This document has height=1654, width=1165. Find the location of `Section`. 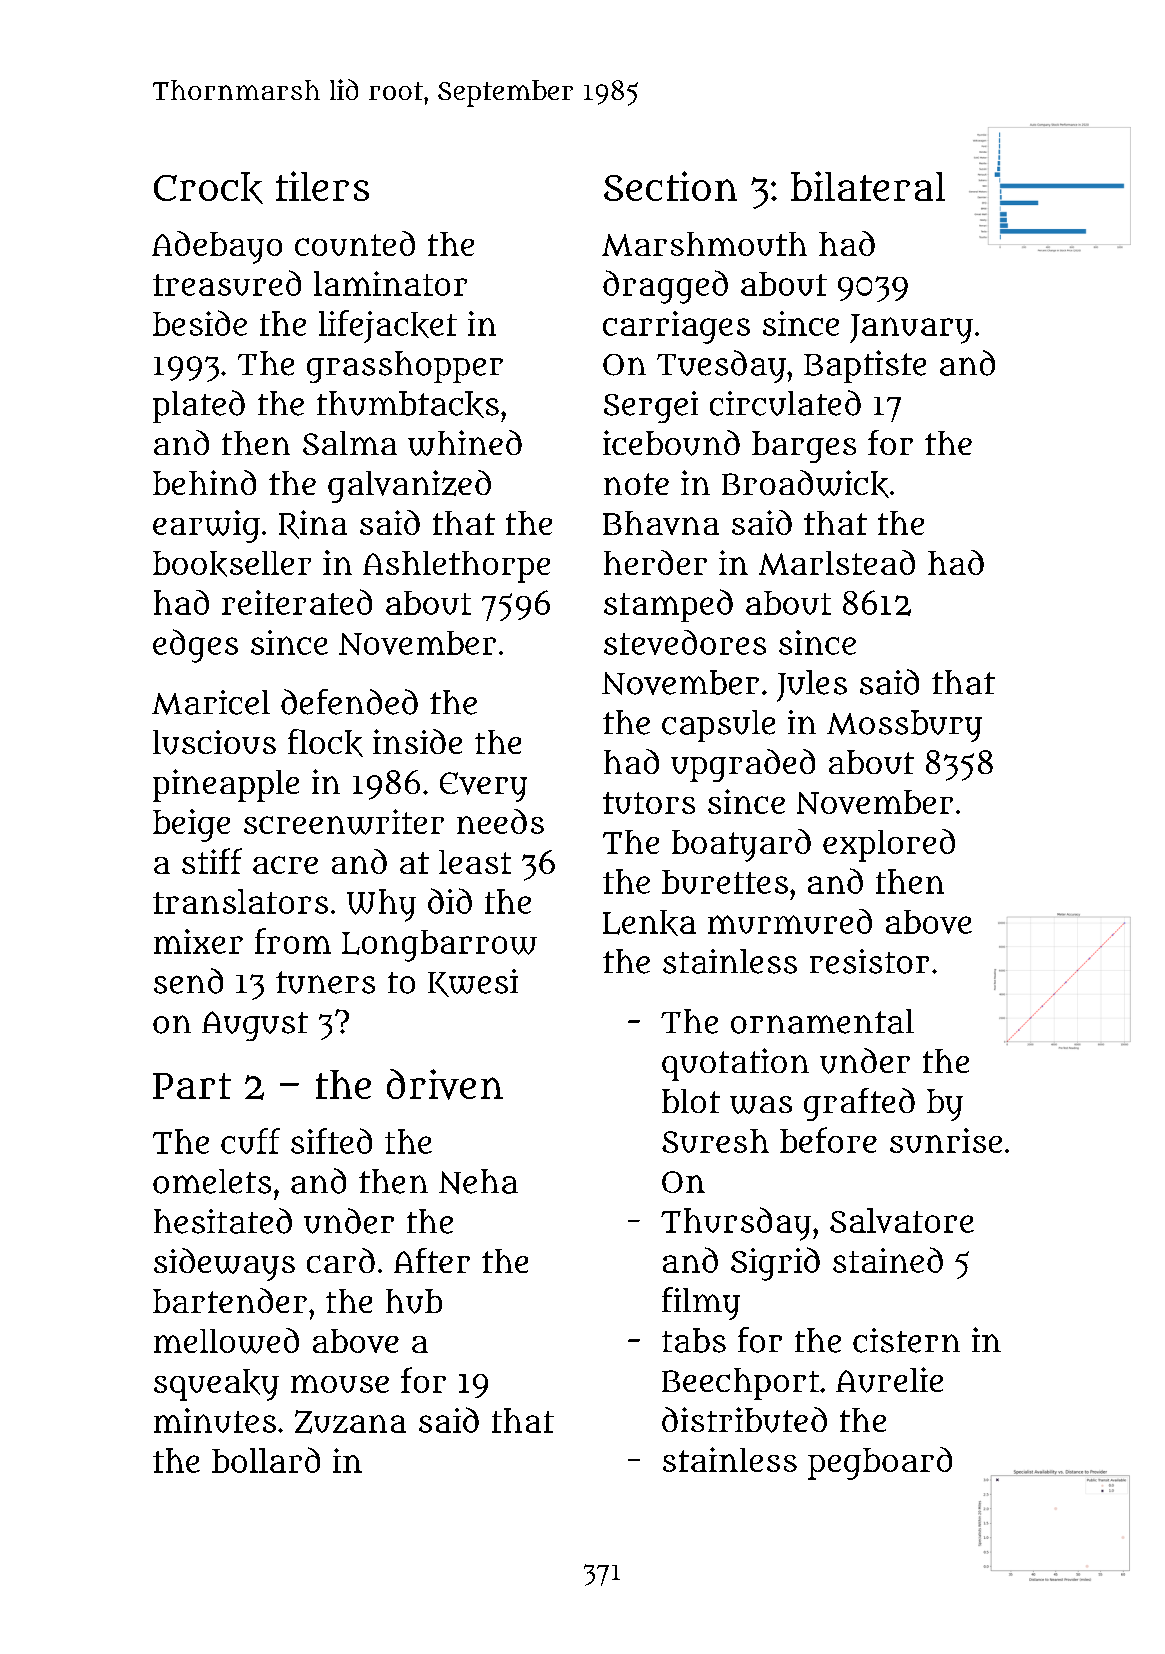

Section is located at coordinates (670, 186).
